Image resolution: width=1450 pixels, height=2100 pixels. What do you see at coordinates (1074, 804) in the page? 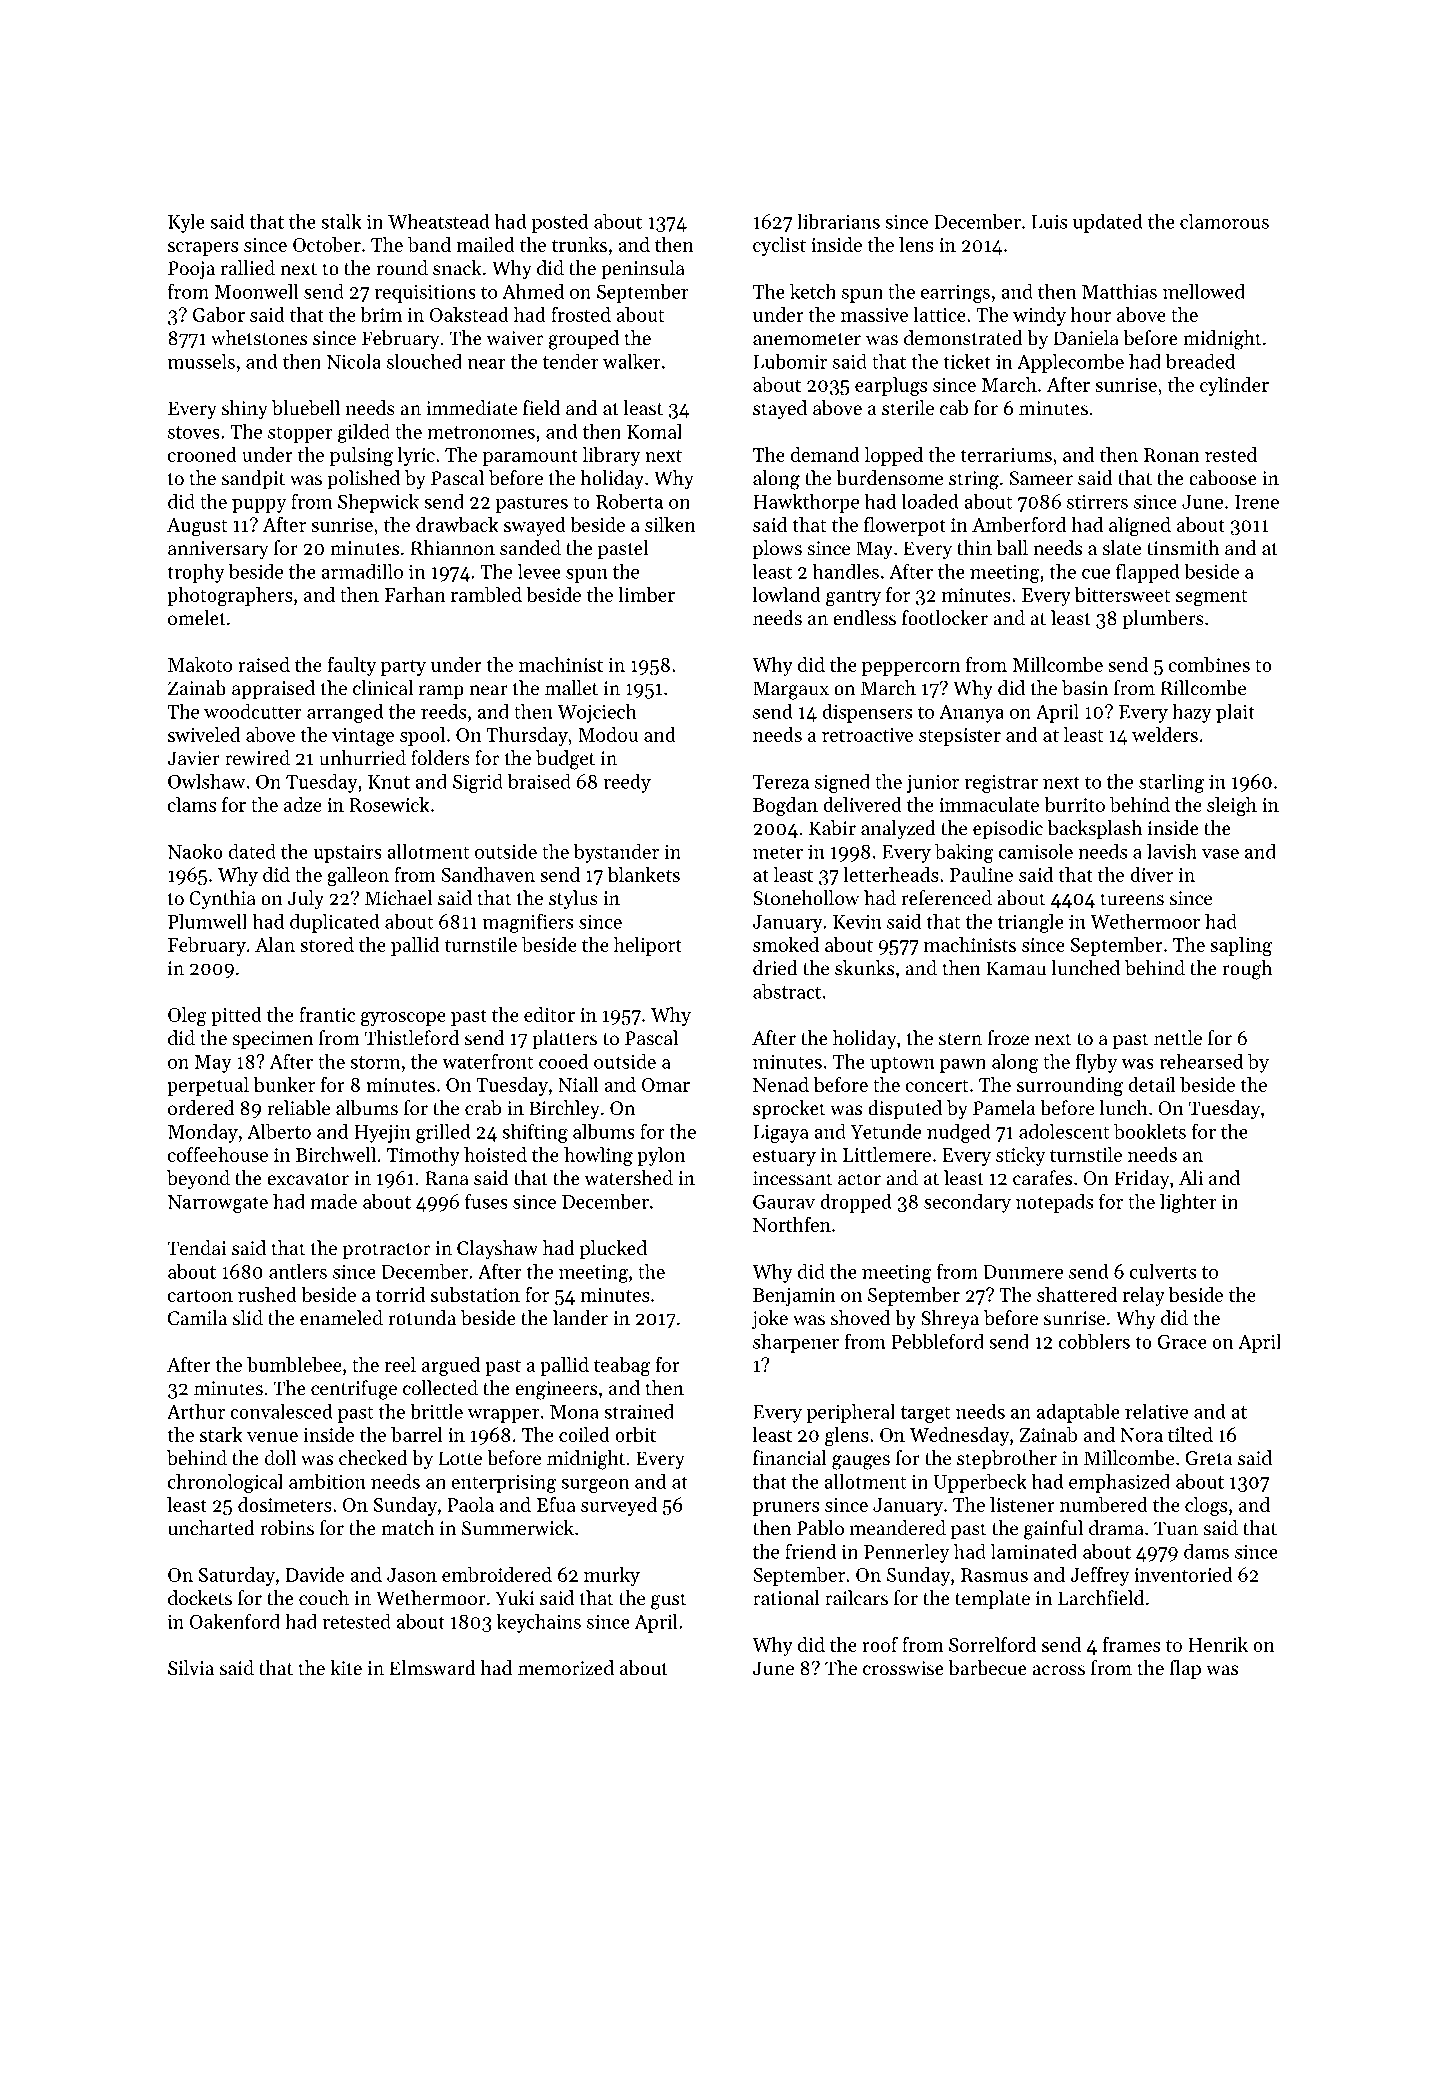
I see `burrito` at bounding box center [1074, 804].
